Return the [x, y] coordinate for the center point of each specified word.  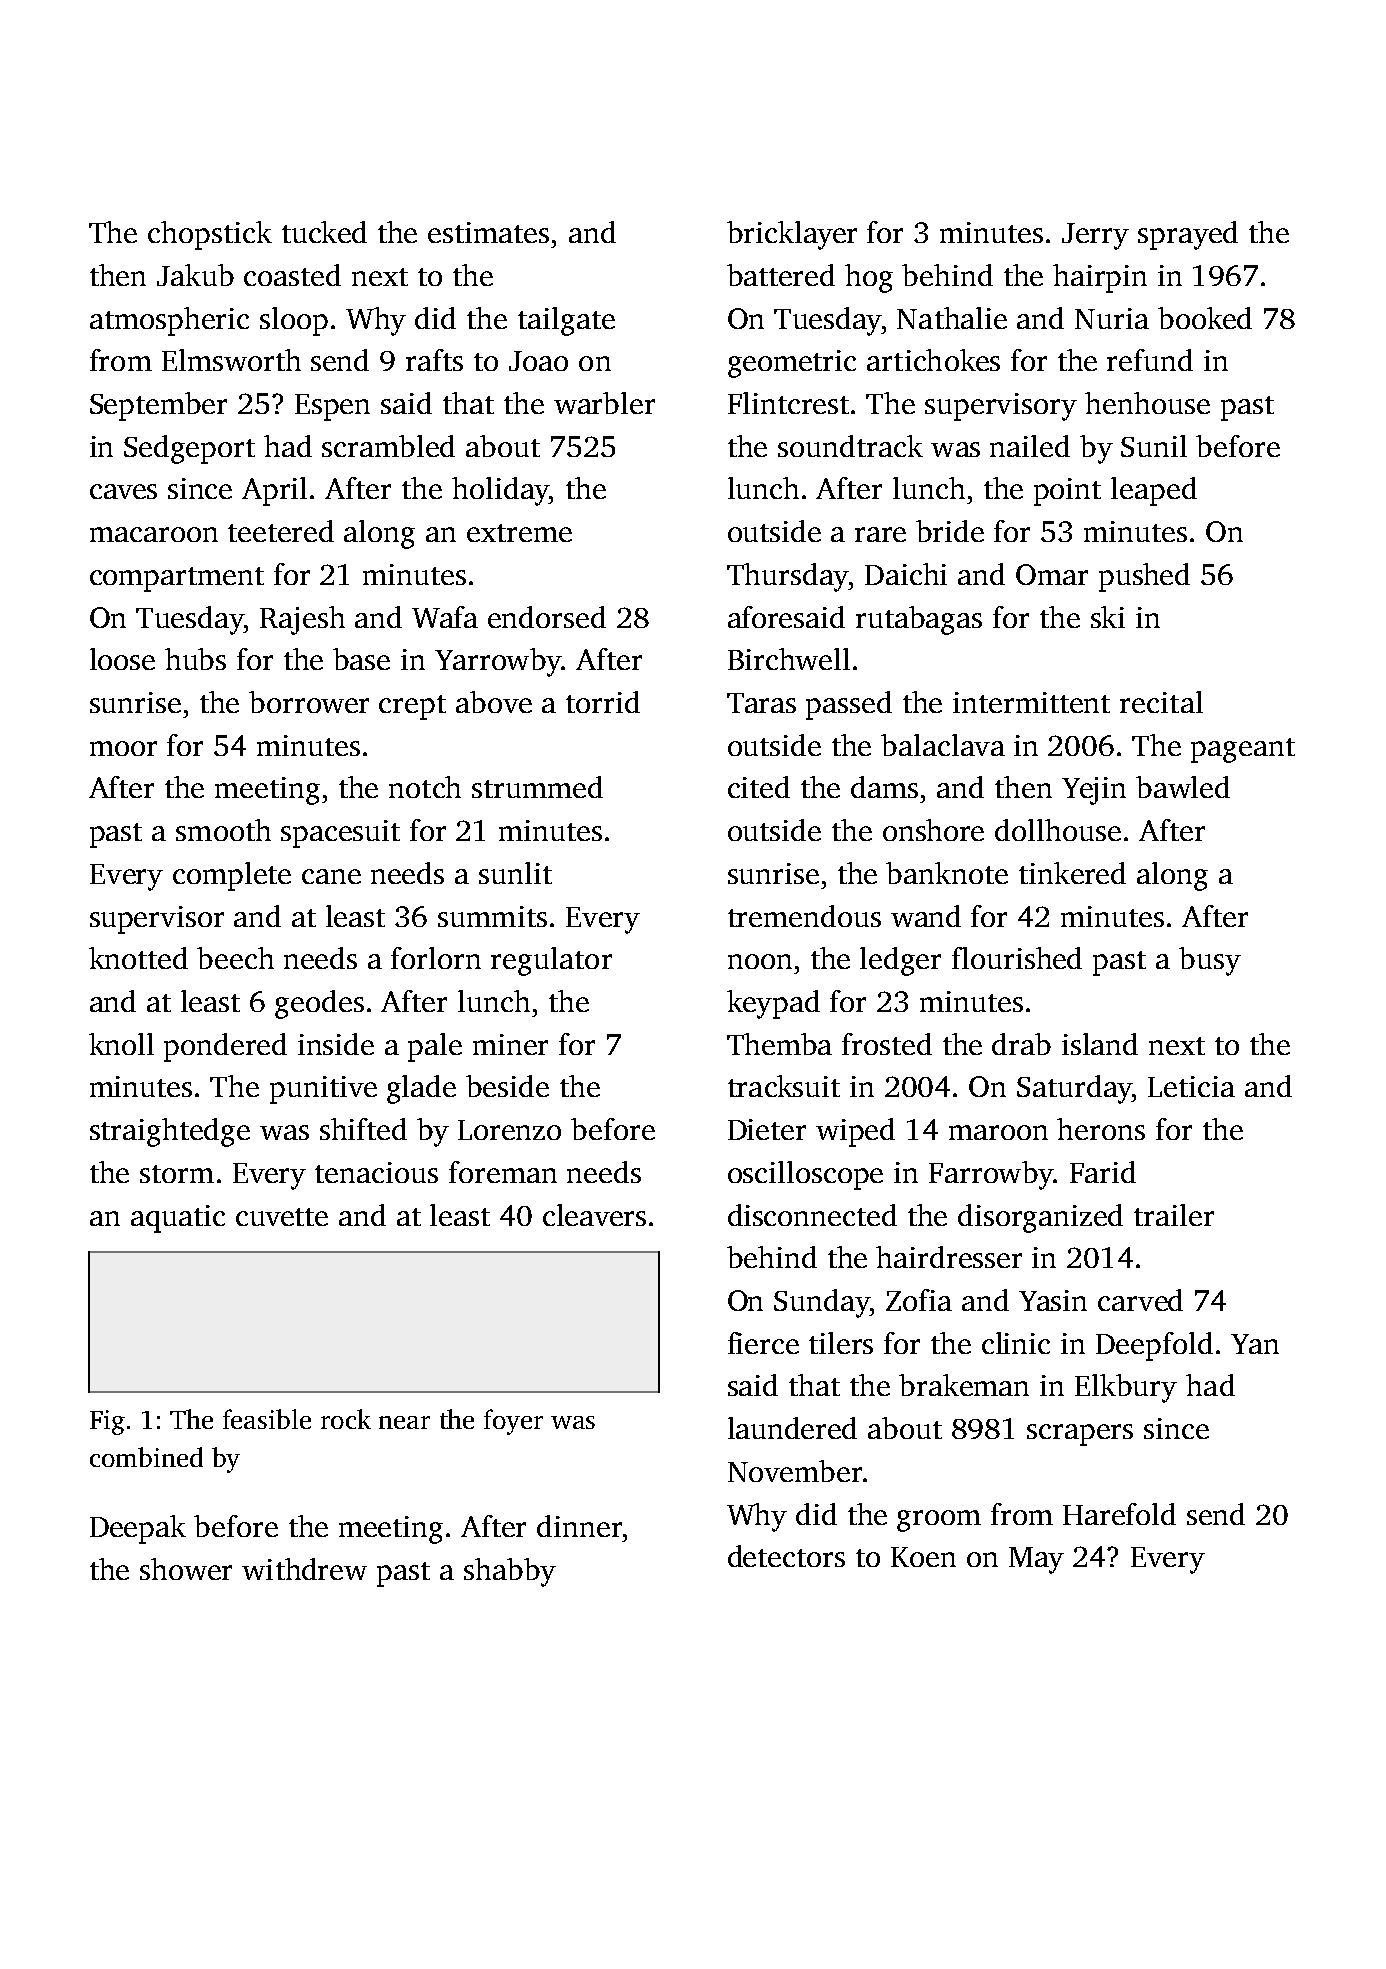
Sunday [822, 1303]
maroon [998, 1132]
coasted [292, 275]
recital [1161, 702]
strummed [537, 787]
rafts [434, 360]
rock [346, 1419]
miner [510, 1044]
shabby [510, 1572]
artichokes [933, 360]
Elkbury [1126, 1388]
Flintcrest [788, 403]
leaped [1154, 491]
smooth [223, 830]
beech [235, 958]
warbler [604, 403]
